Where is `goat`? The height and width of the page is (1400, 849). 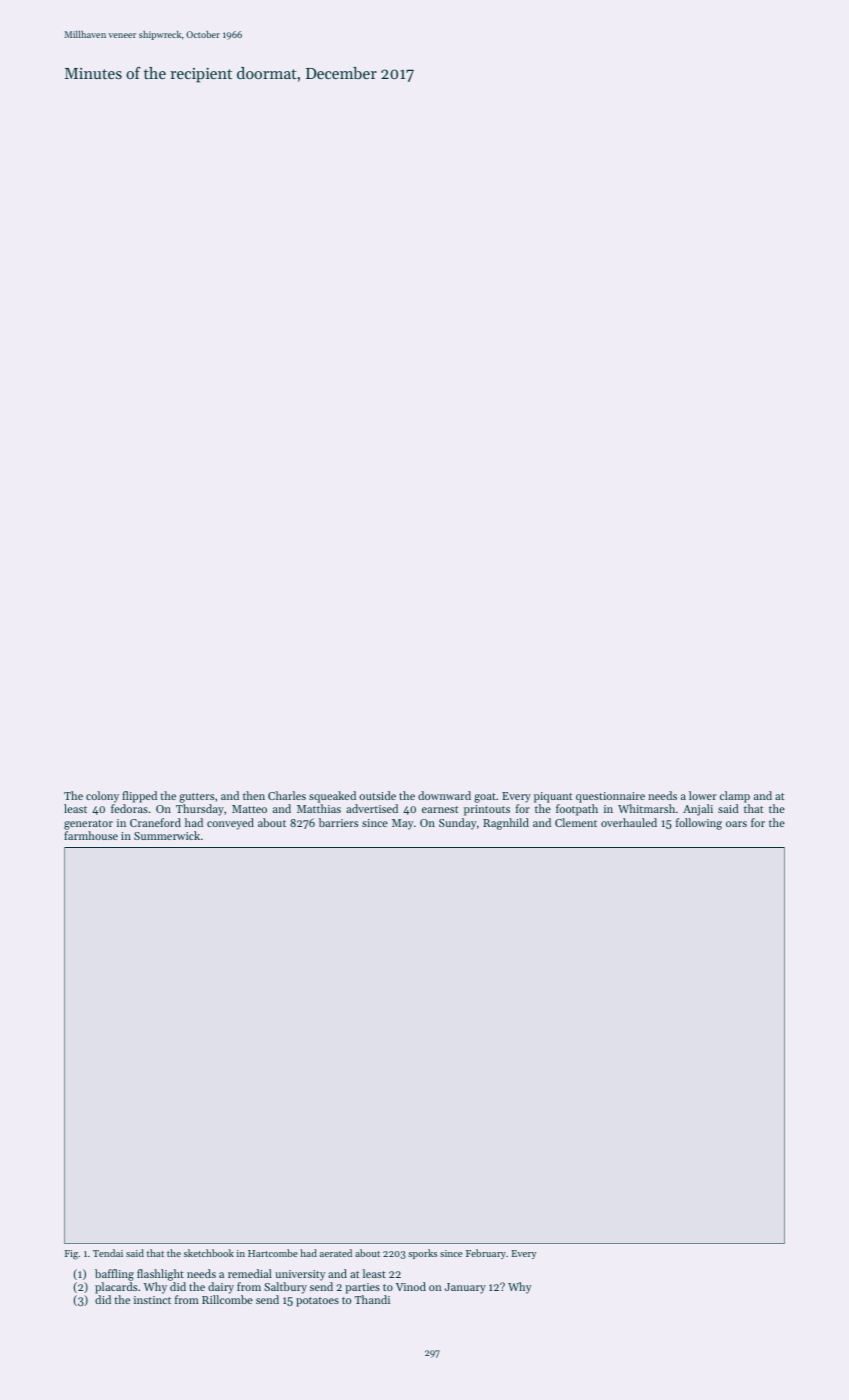
goat is located at coordinates (485, 798).
